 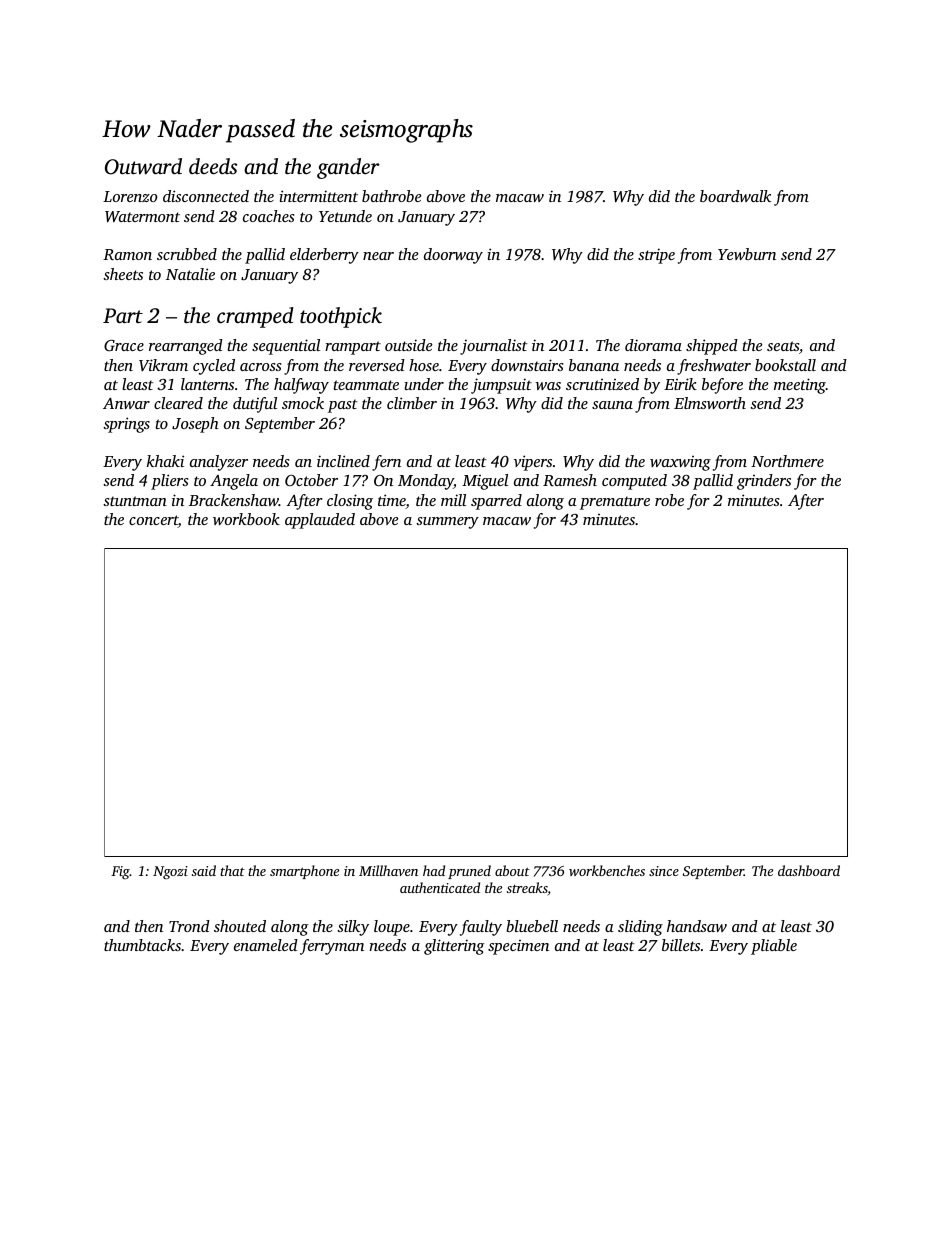 What do you see at coordinates (612, 405) in the screenshot?
I see `sauna` at bounding box center [612, 405].
